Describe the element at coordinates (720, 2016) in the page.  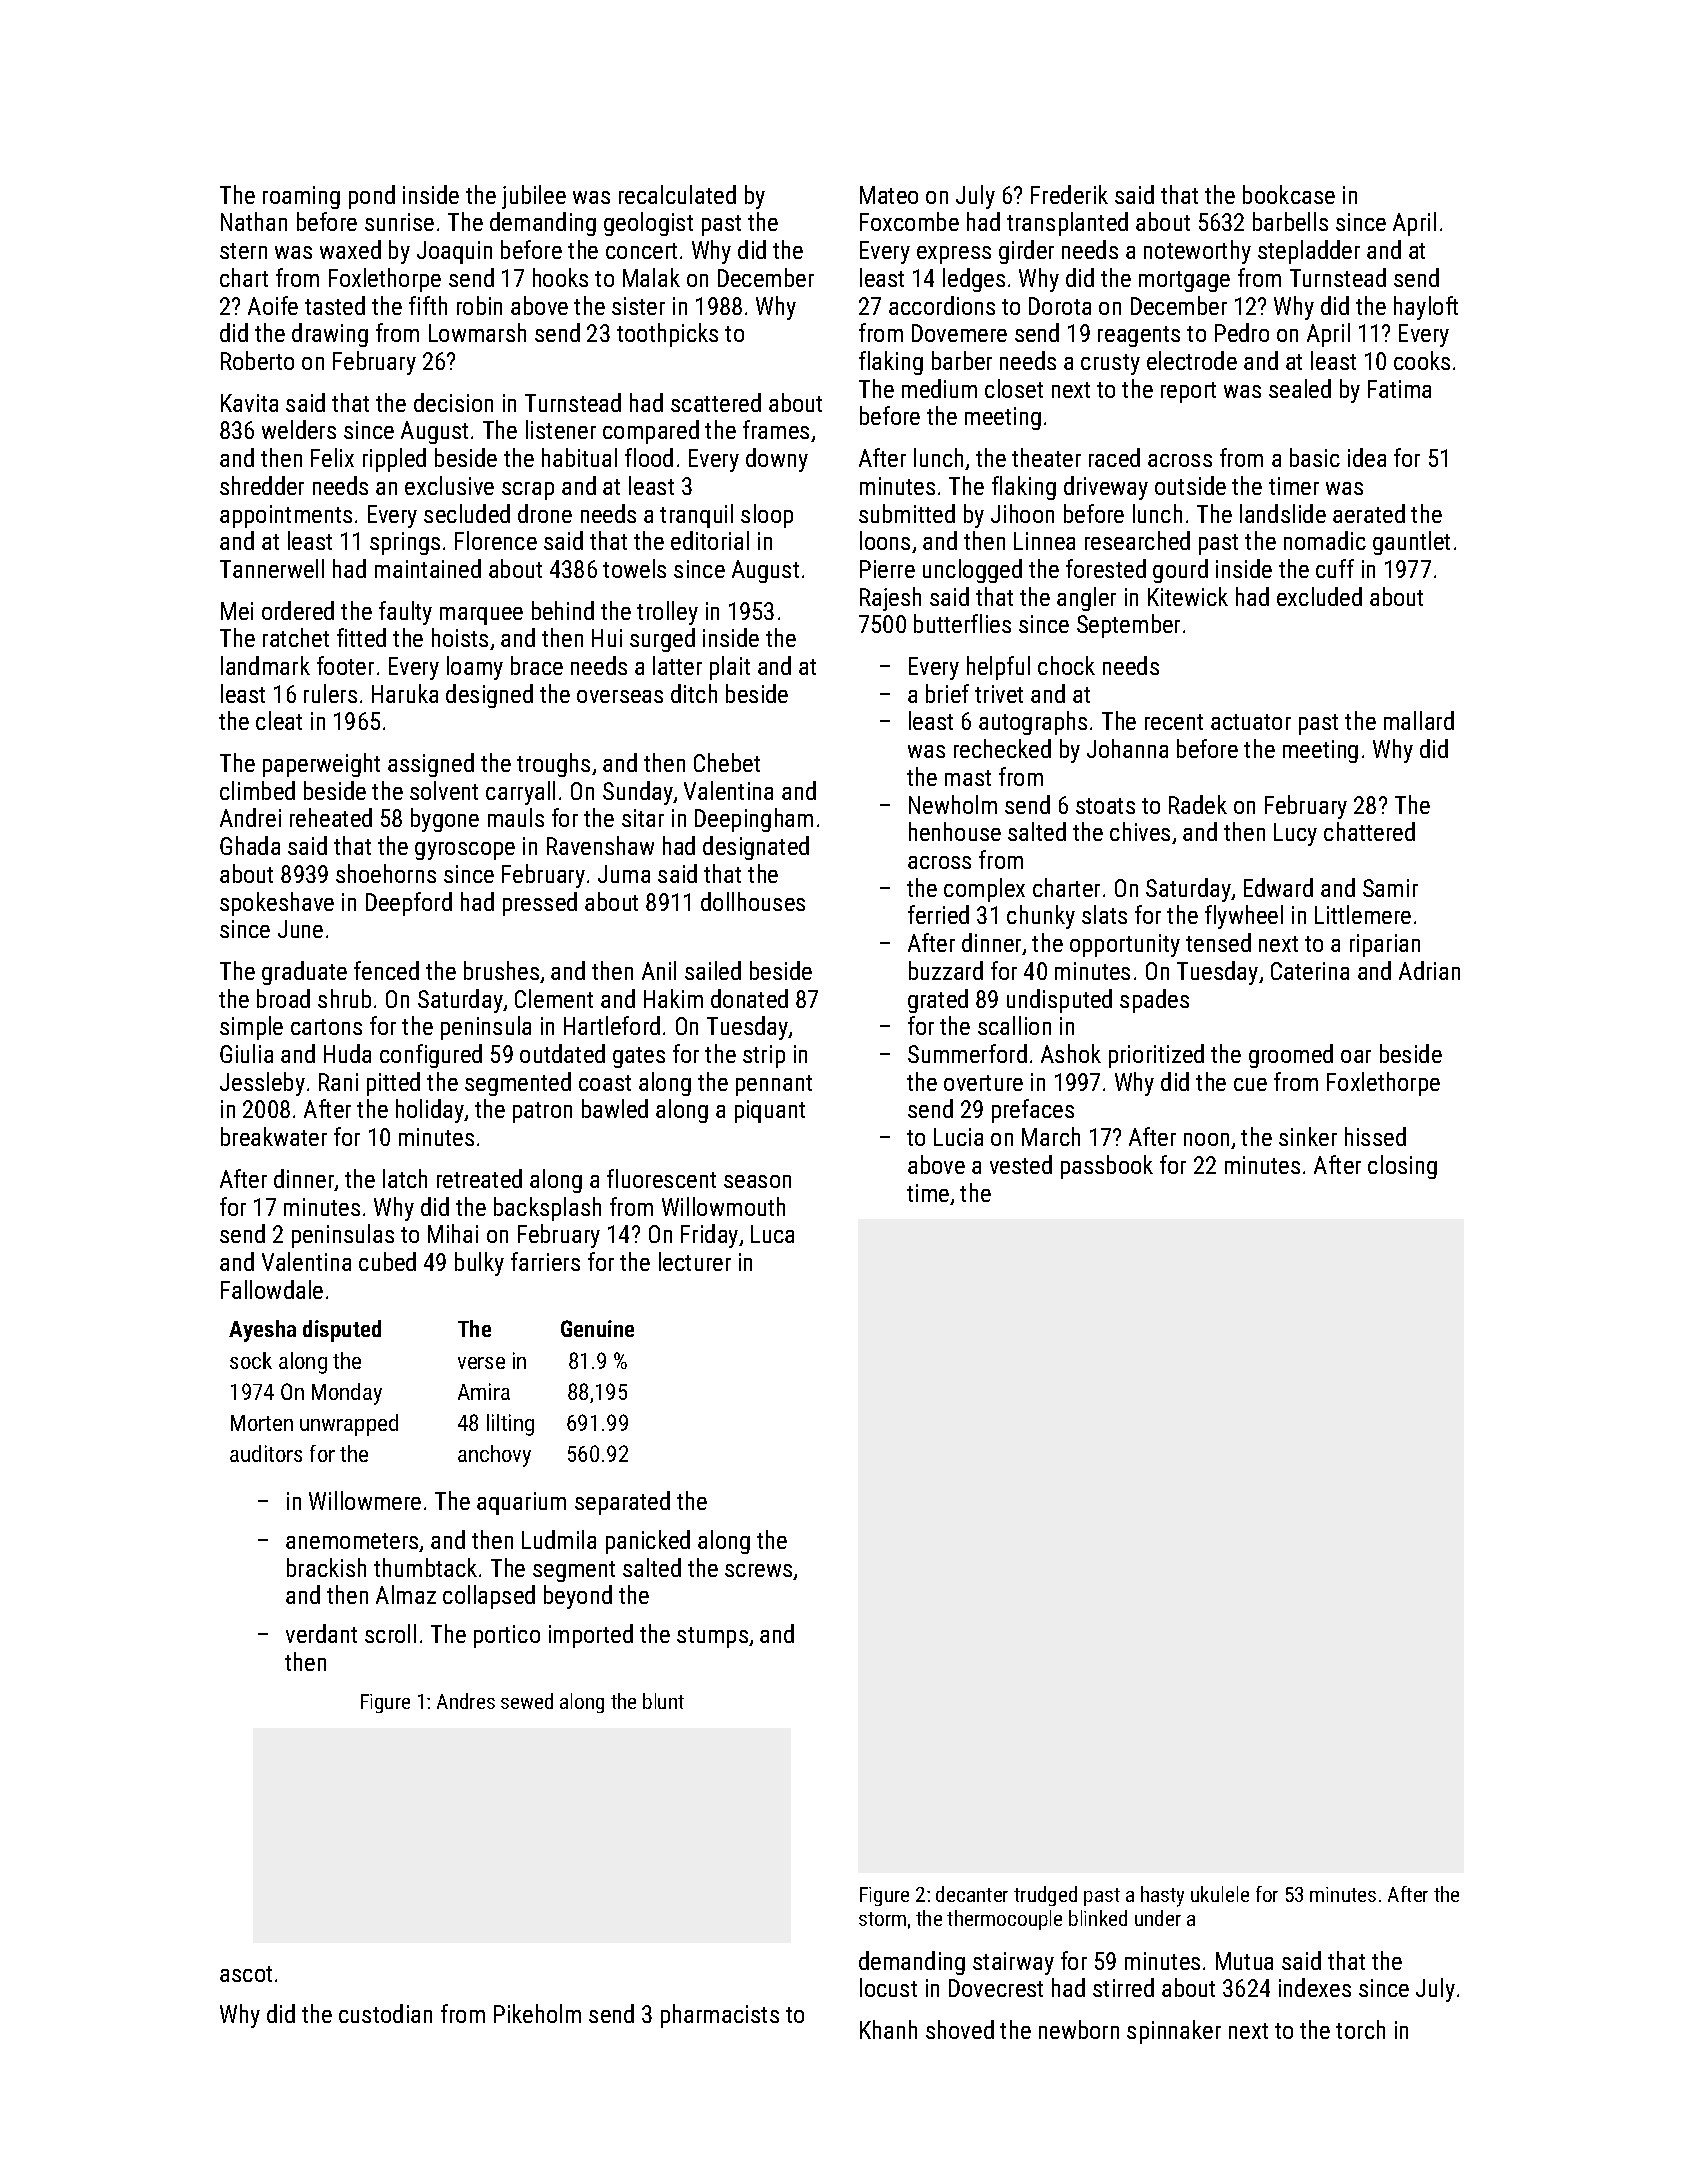
I see `pharmacists` at that location.
